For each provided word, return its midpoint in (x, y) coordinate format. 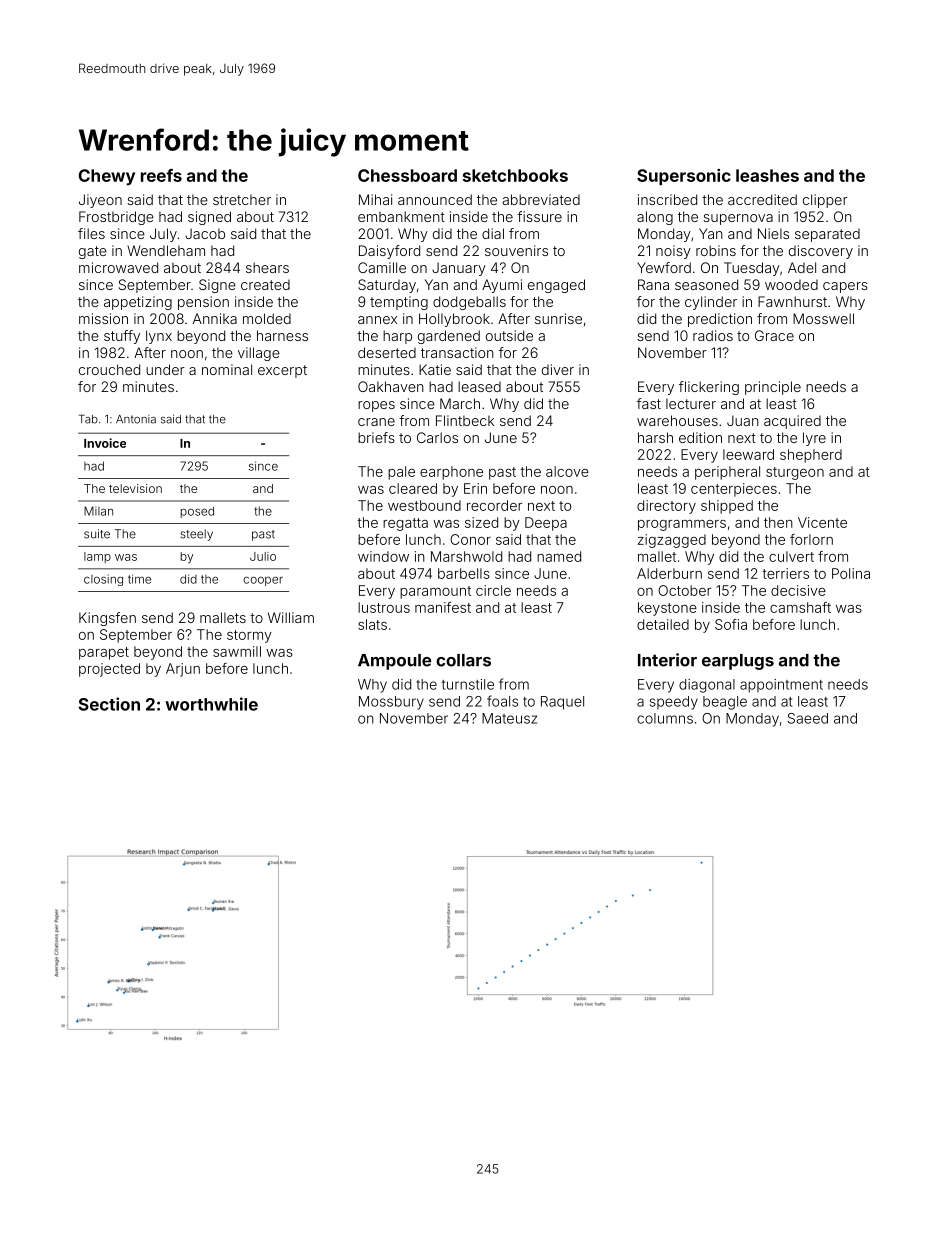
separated (827, 235)
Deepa (546, 524)
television (135, 488)
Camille (382, 267)
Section (109, 704)
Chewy (107, 177)
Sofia (731, 624)
